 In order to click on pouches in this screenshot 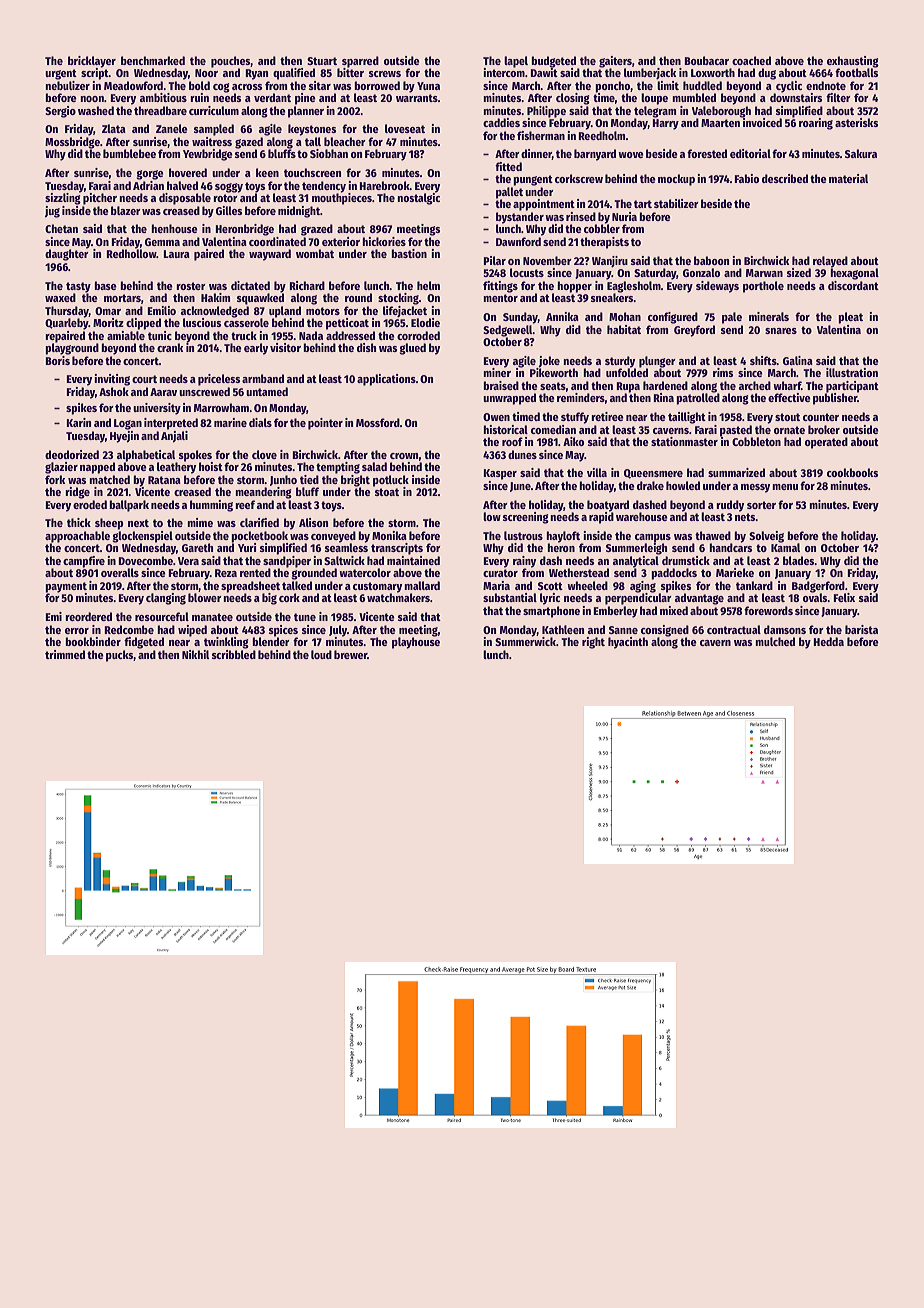, I will do `click(231, 62)`.
